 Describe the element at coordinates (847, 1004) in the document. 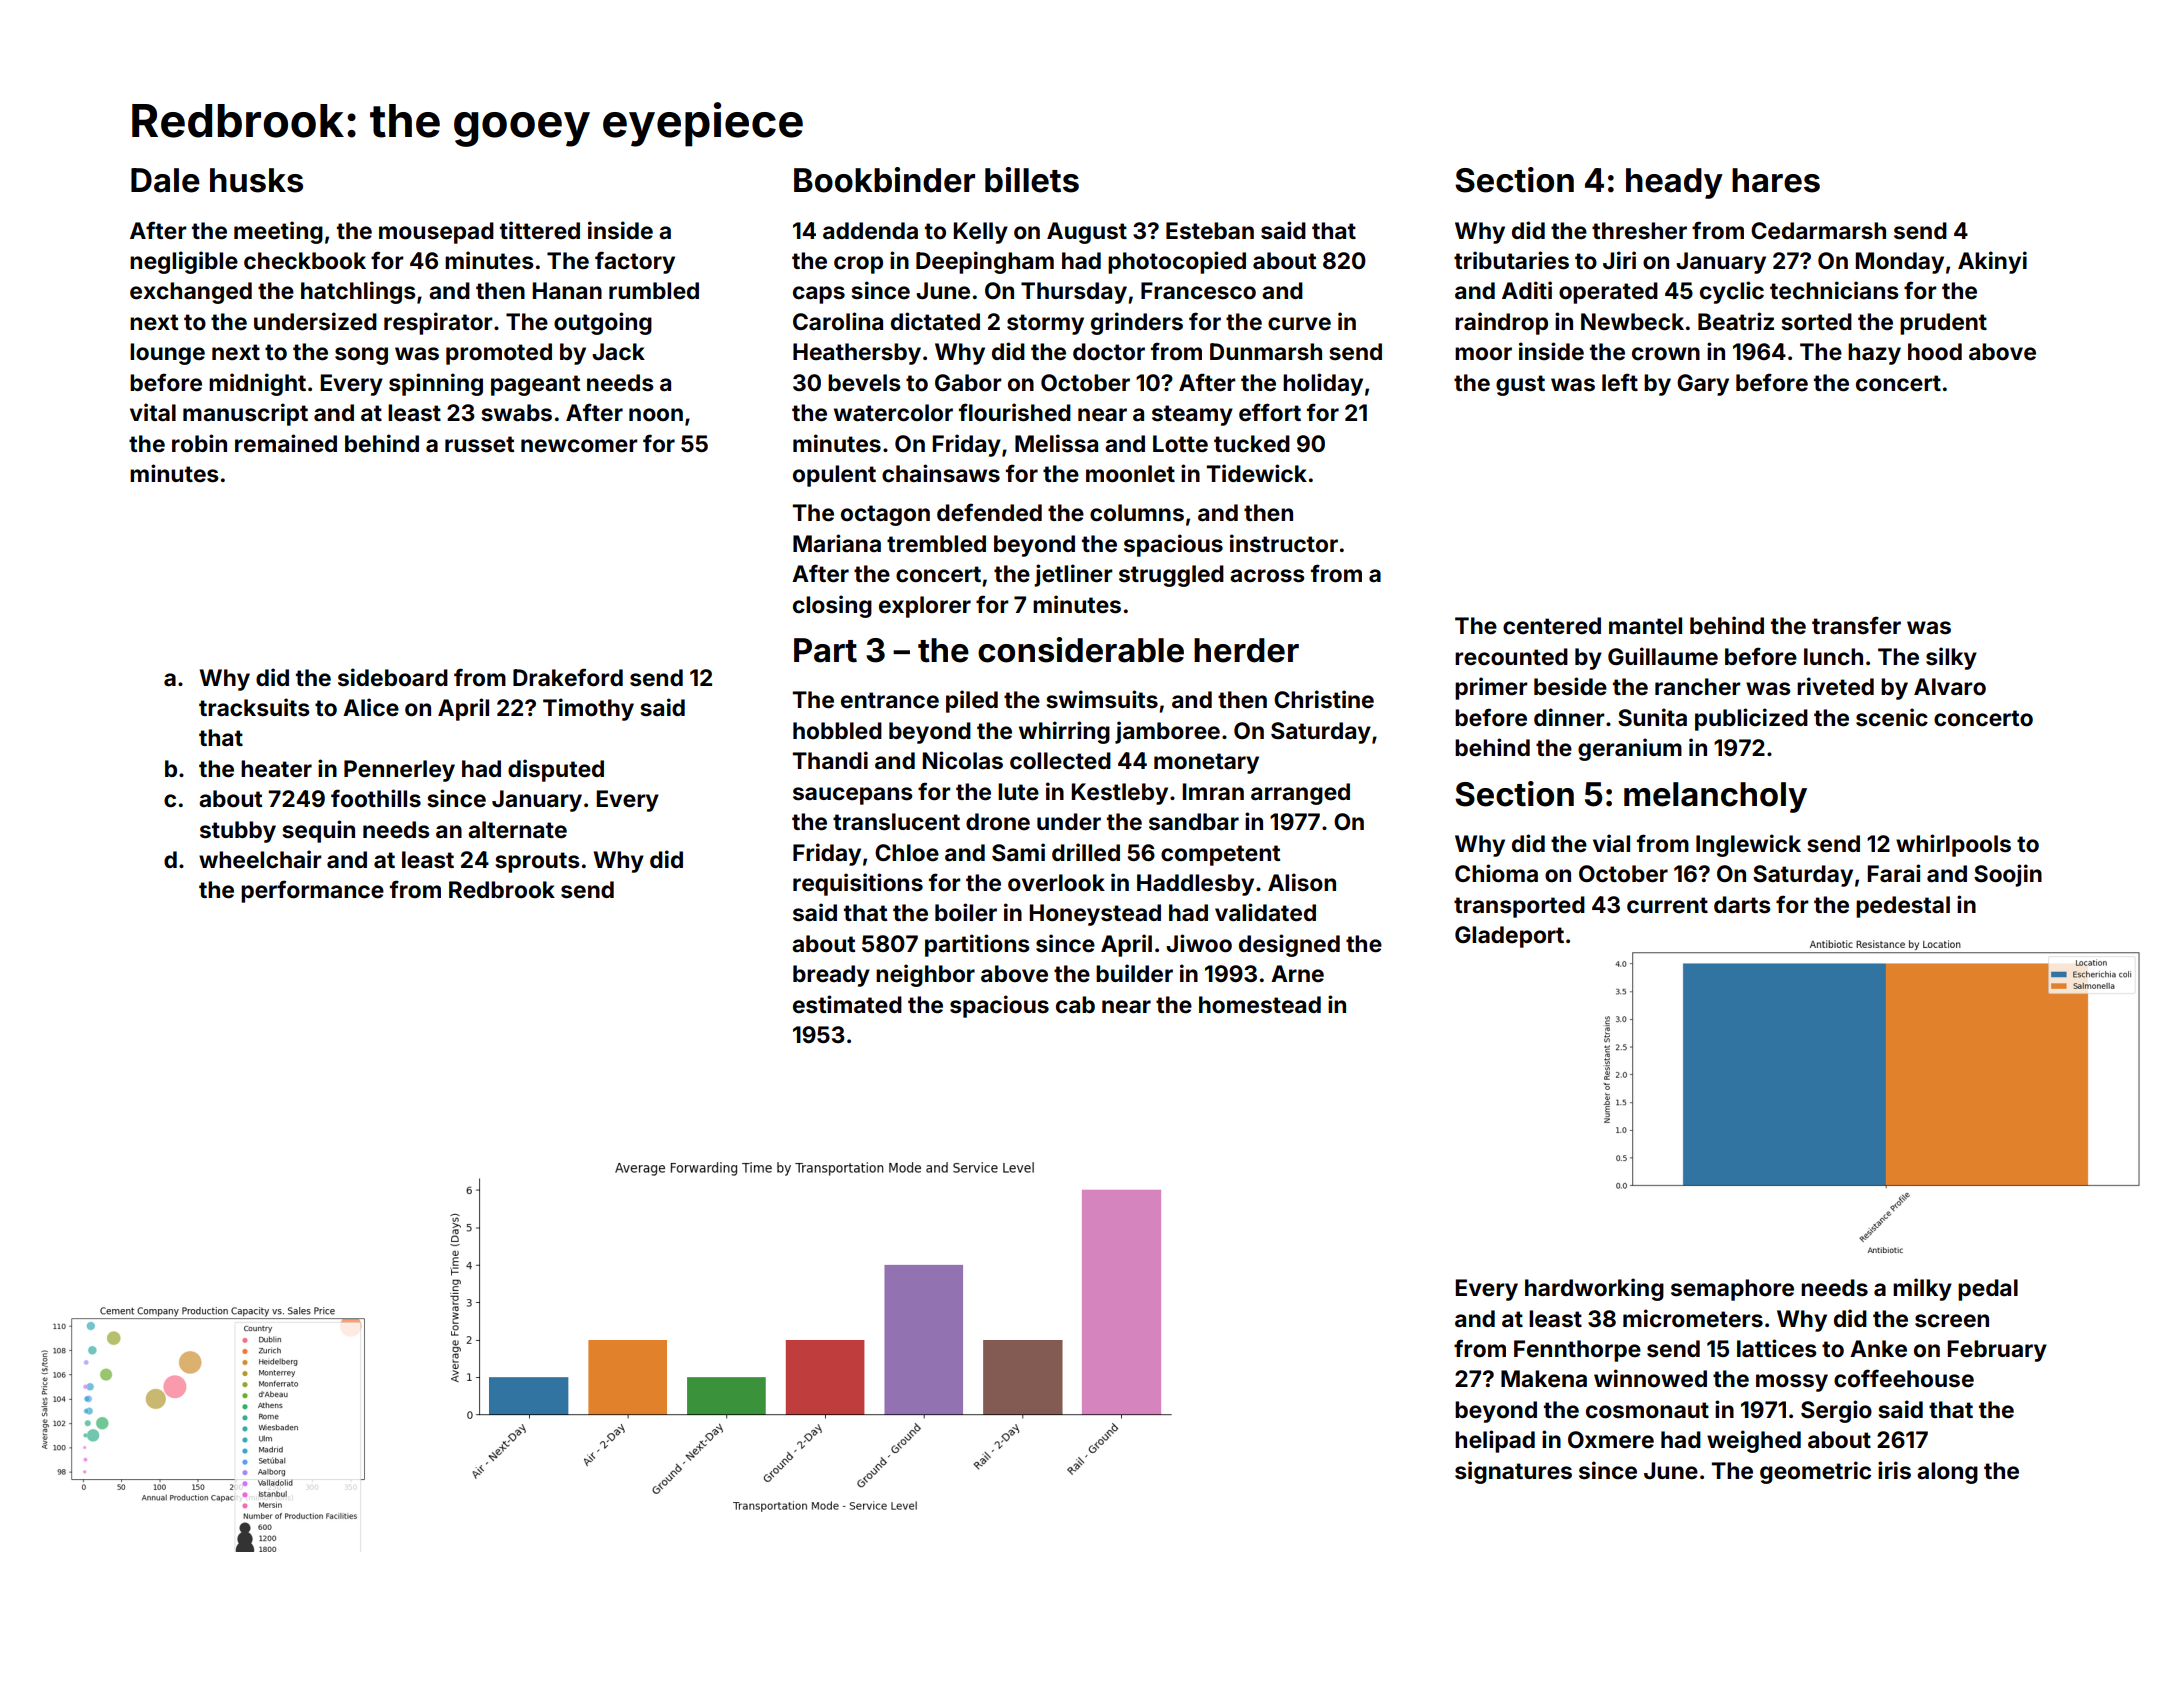

I see `estimated` at that location.
